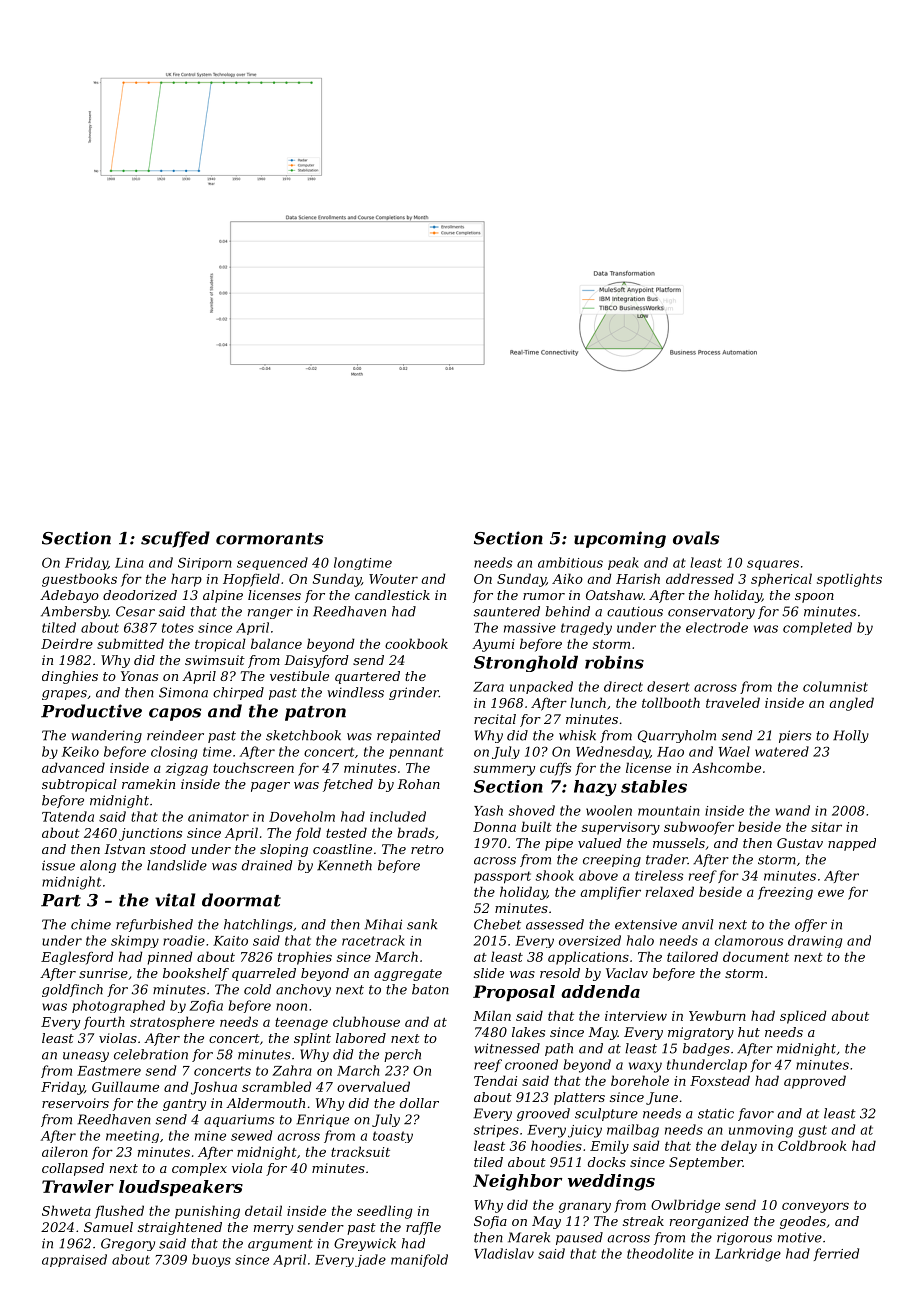 This screenshot has height=1308, width=924. I want to click on favor, so click(756, 1114).
